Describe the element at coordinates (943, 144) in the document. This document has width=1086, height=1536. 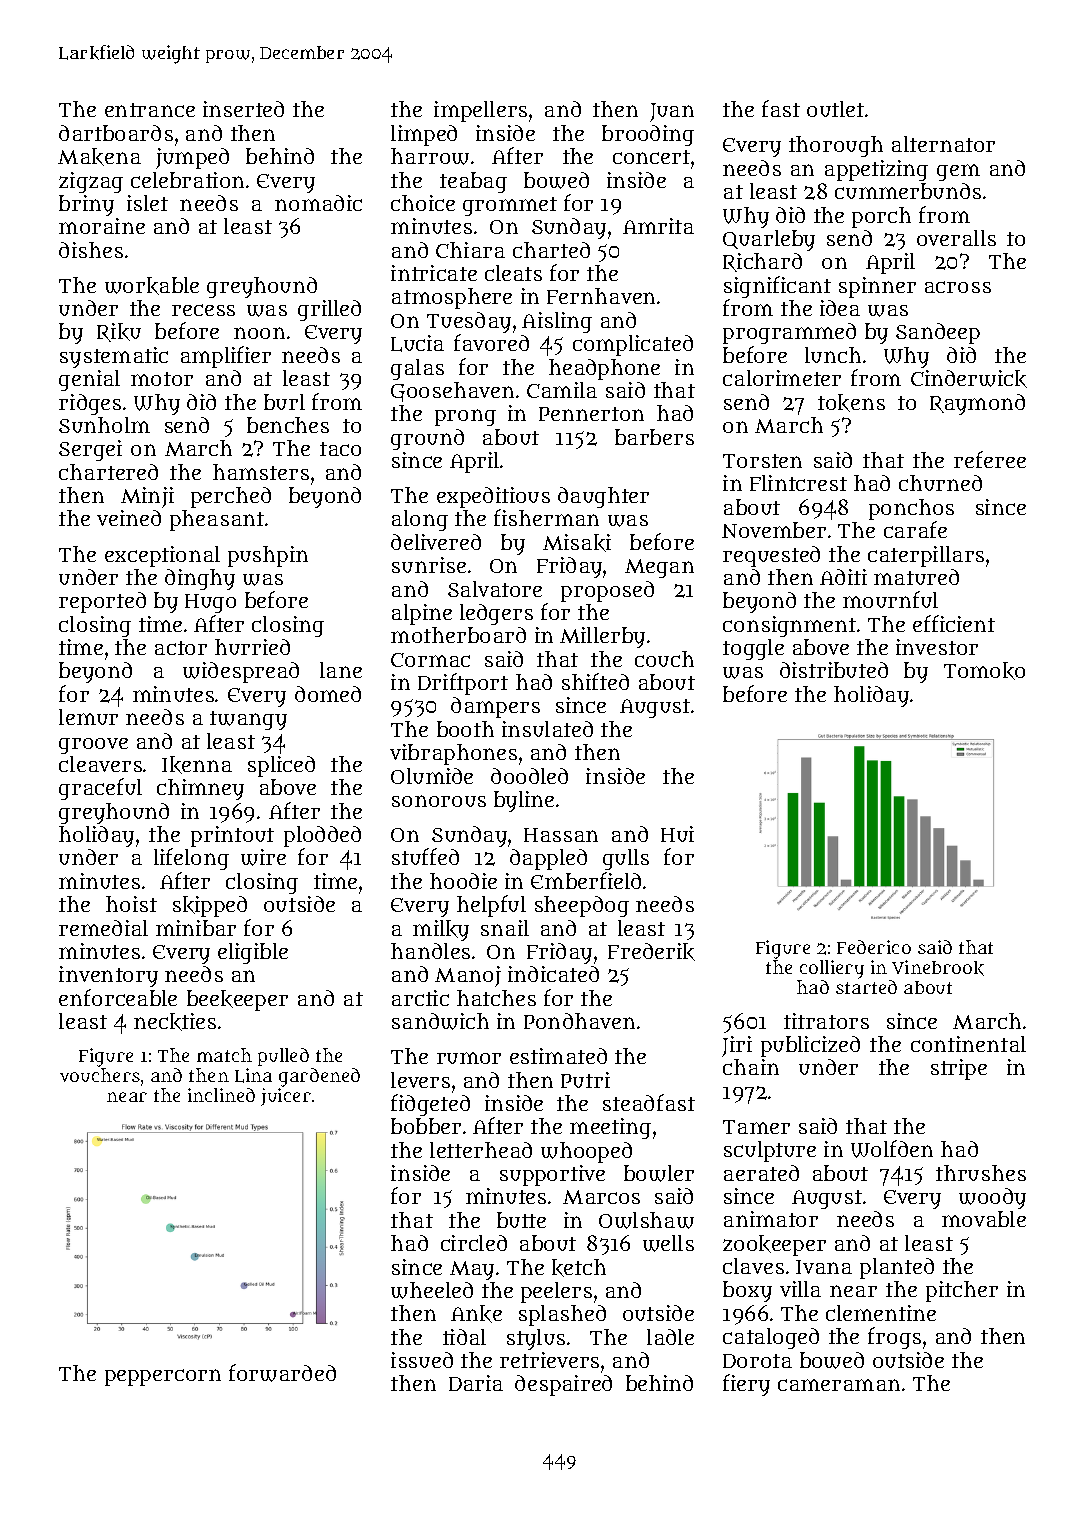
I see `alternator` at that location.
